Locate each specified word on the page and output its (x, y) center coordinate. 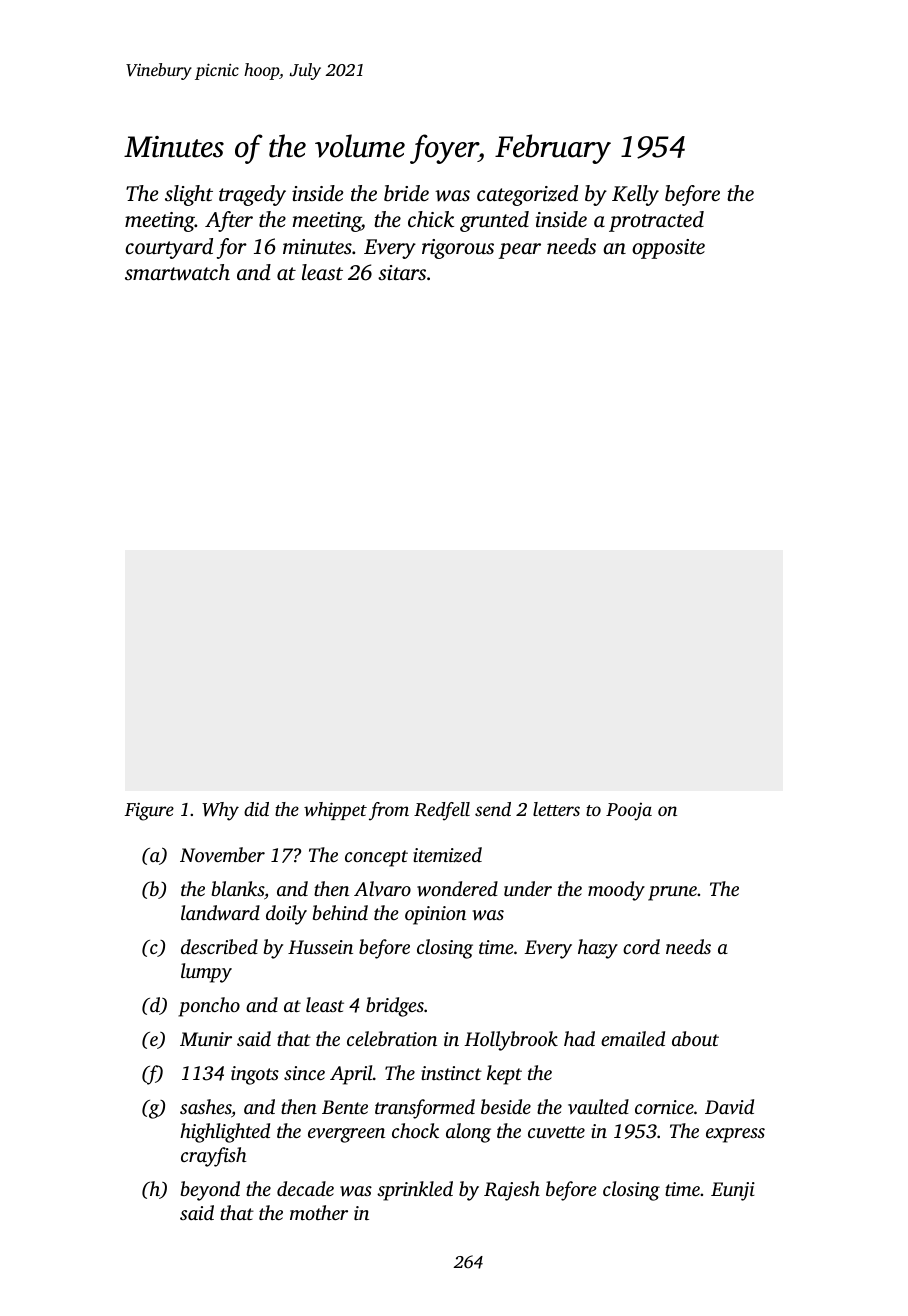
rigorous (458, 249)
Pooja (629, 811)
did (256, 809)
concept (376, 858)
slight (189, 195)
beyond (210, 1191)
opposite (668, 249)
